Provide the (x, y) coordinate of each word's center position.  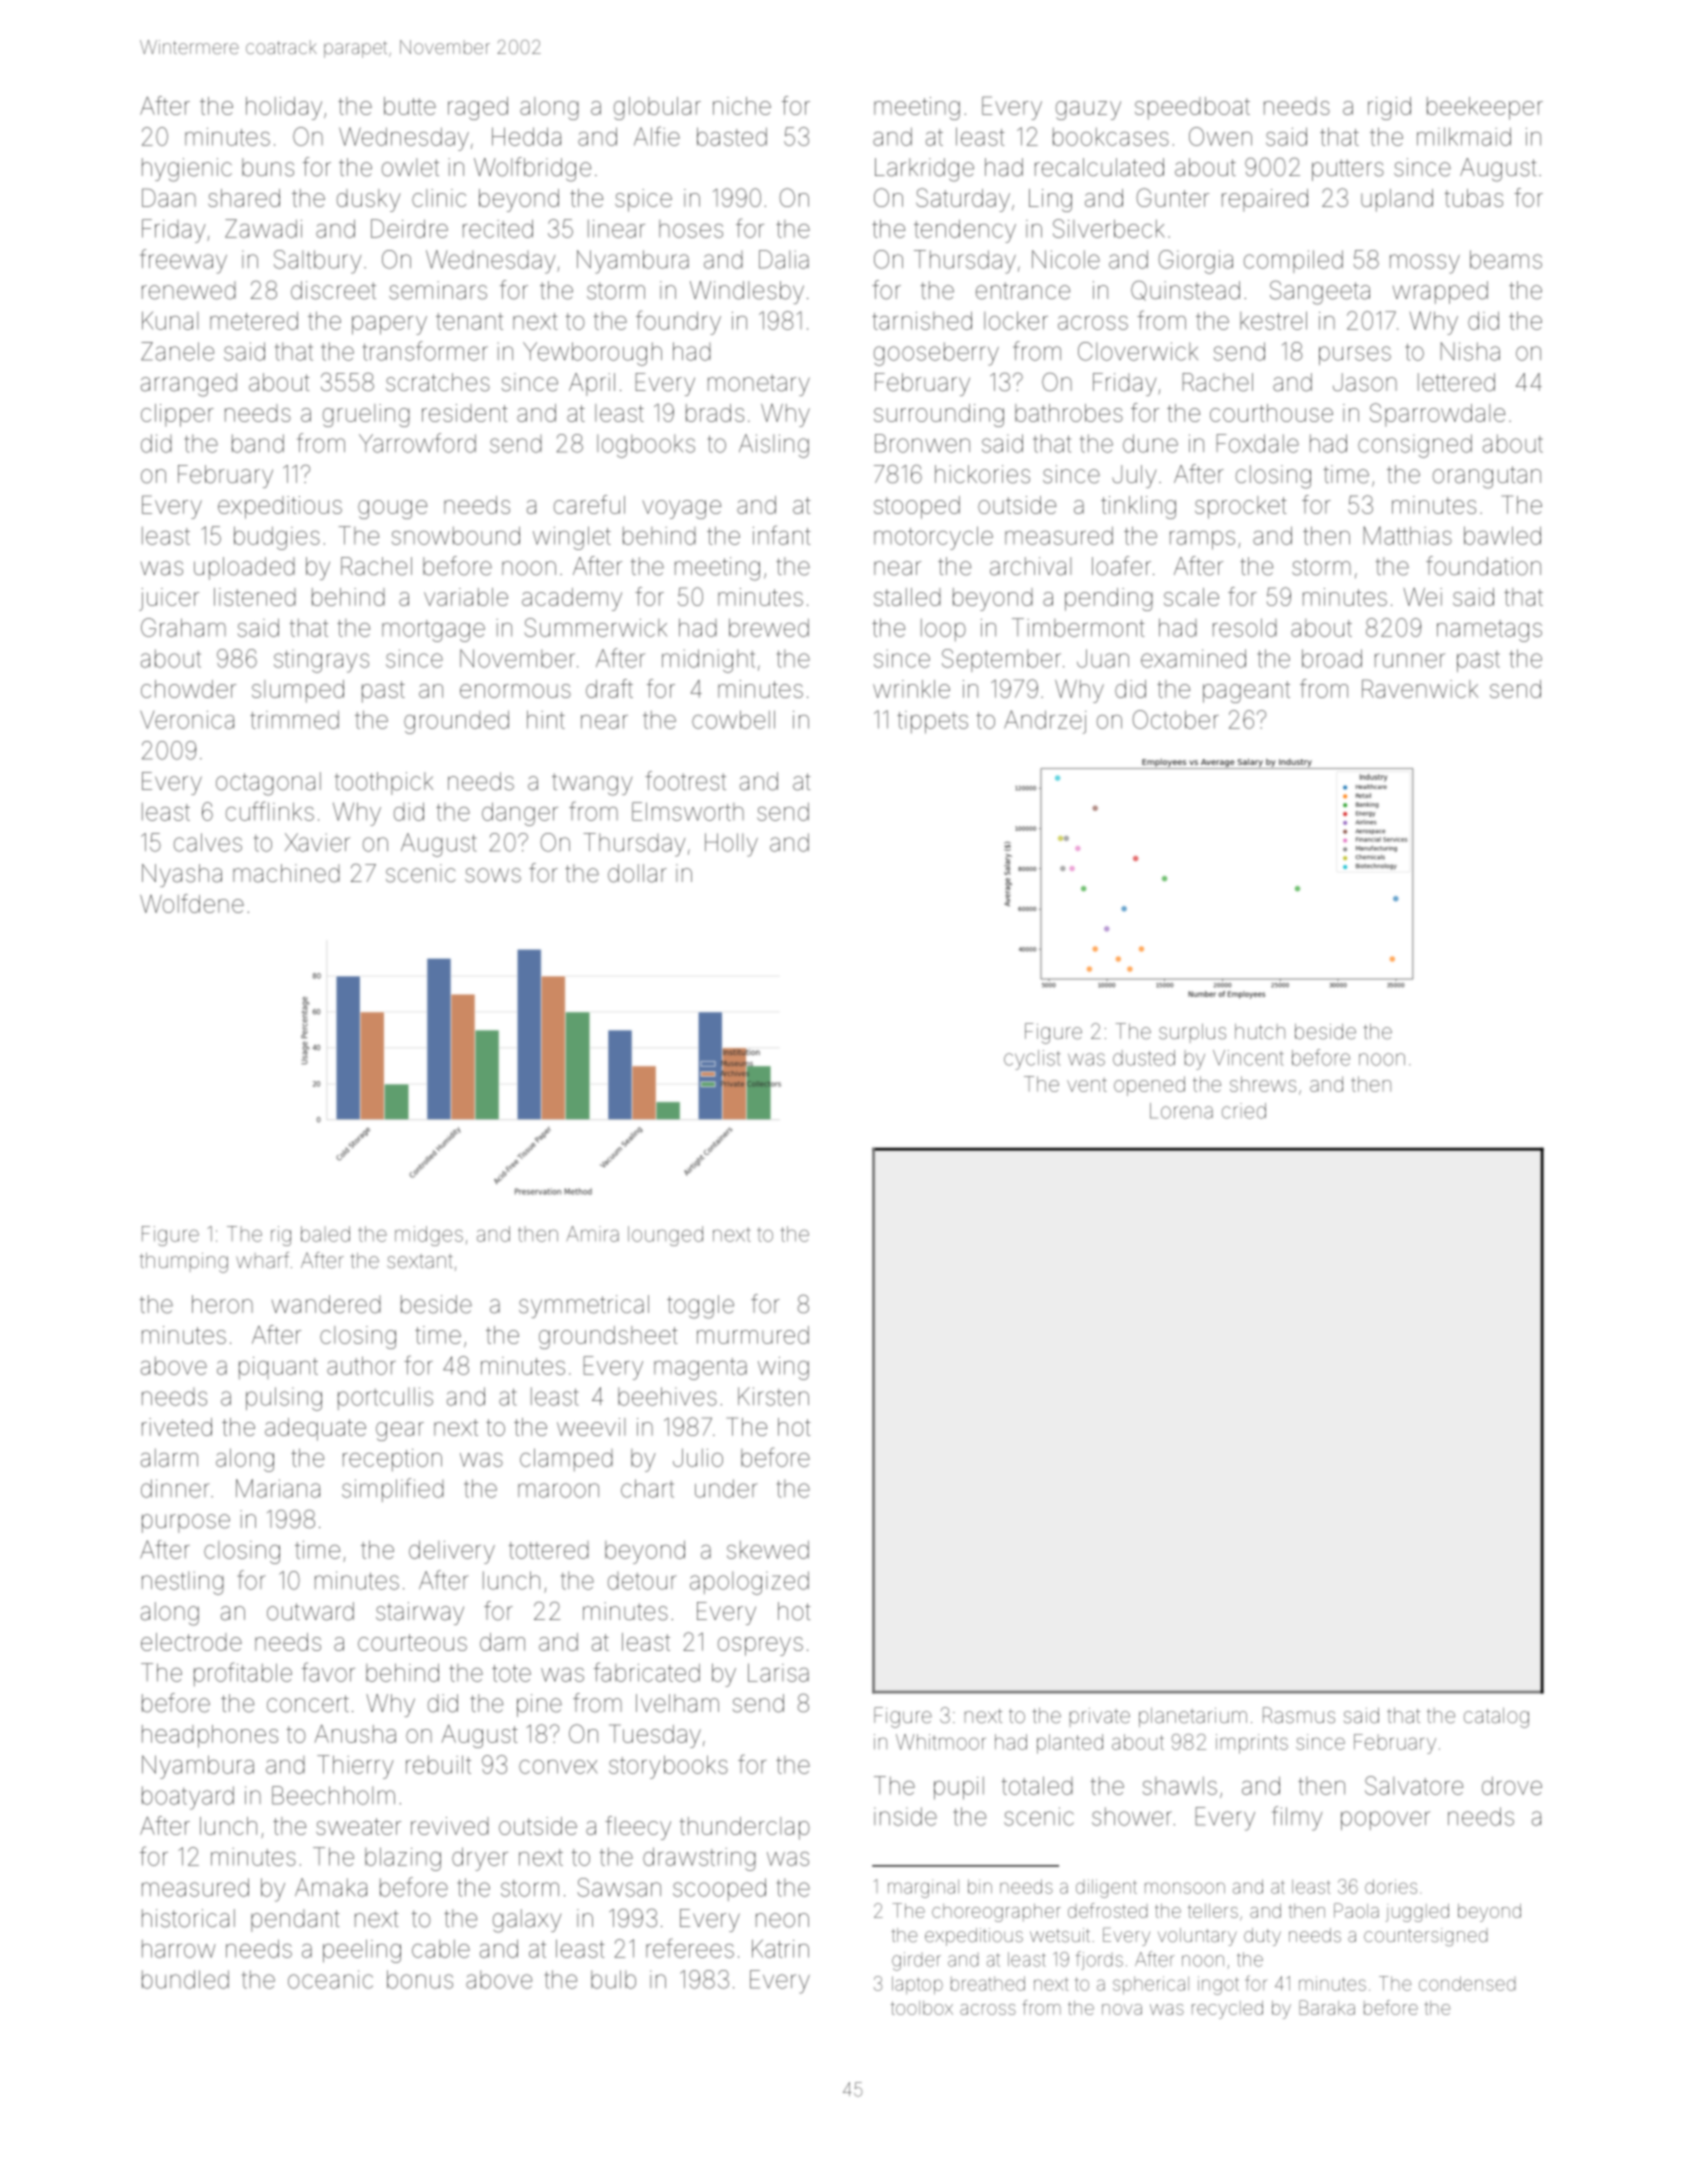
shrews (1263, 1084)
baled (325, 1234)
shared (244, 198)
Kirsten (773, 1396)
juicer (169, 599)
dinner (175, 1488)
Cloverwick (1138, 351)
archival (1030, 566)
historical (188, 1918)
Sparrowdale (1437, 415)
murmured (753, 1335)
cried (1244, 1111)
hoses (691, 229)
